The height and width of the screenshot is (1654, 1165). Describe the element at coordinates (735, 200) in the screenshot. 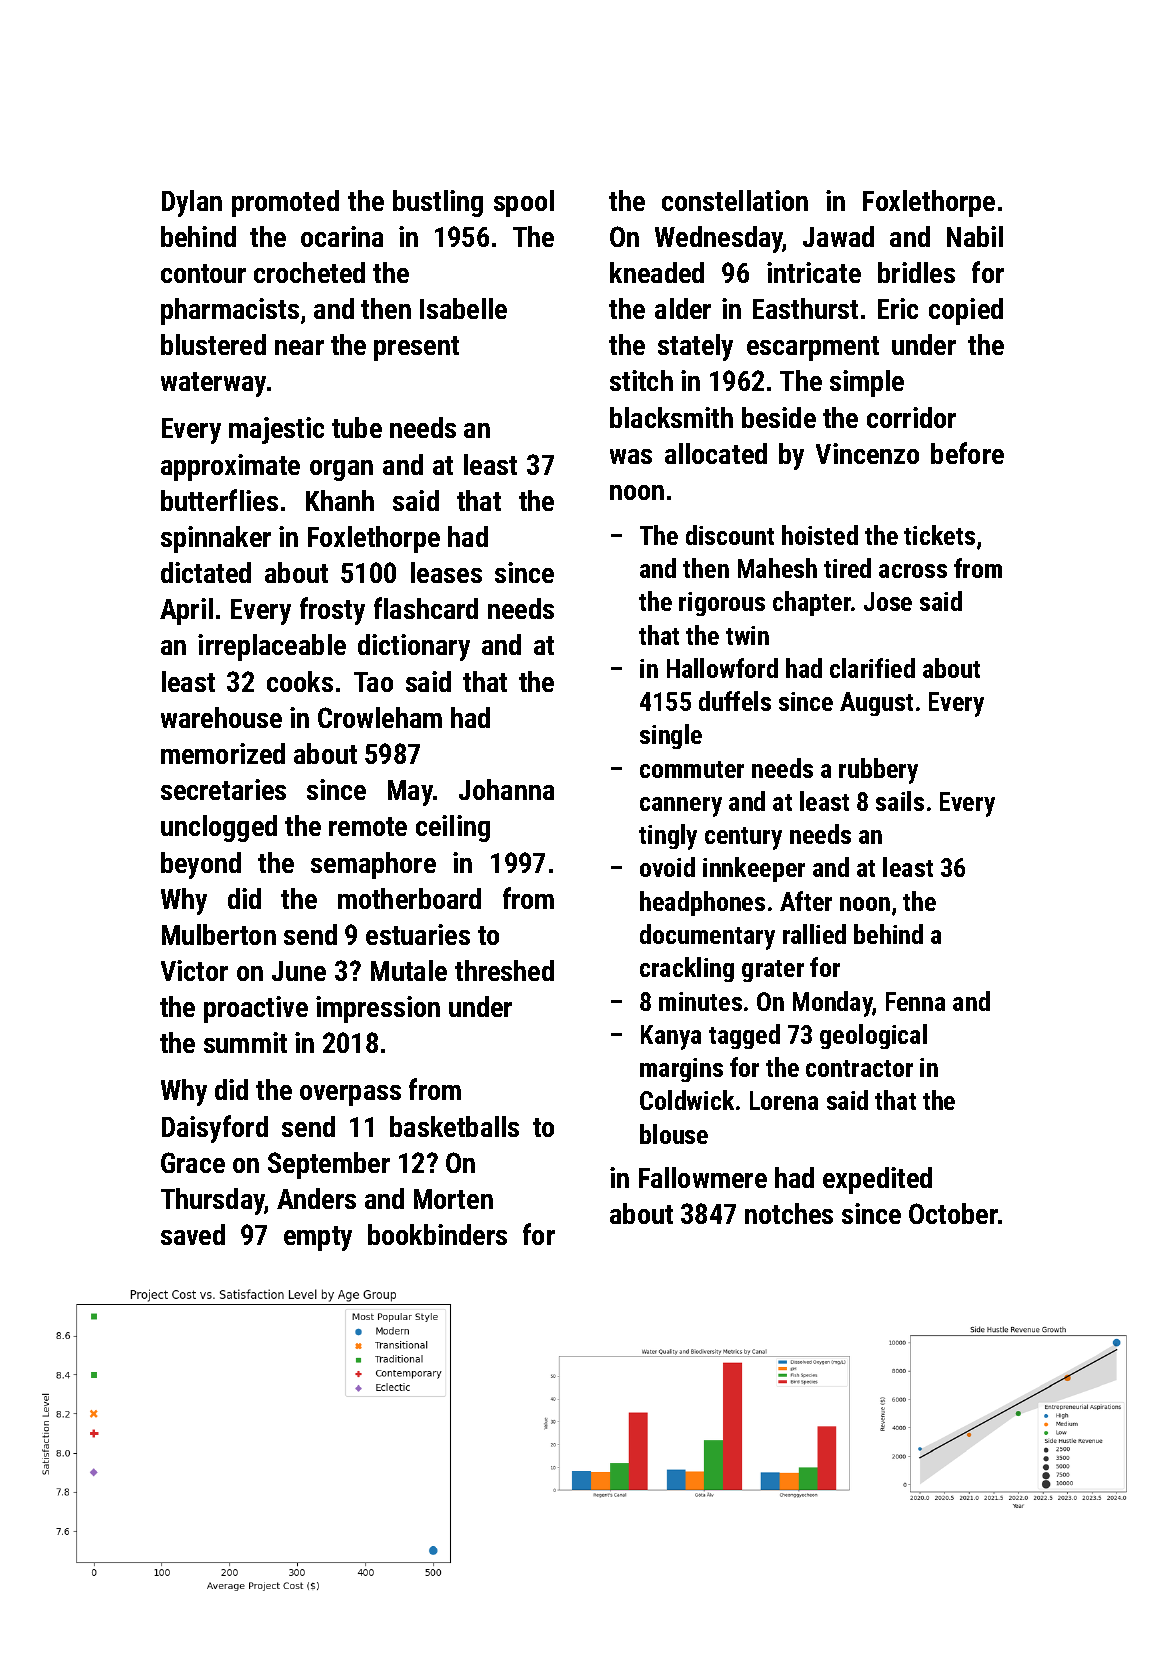

I see `constellation` at that location.
